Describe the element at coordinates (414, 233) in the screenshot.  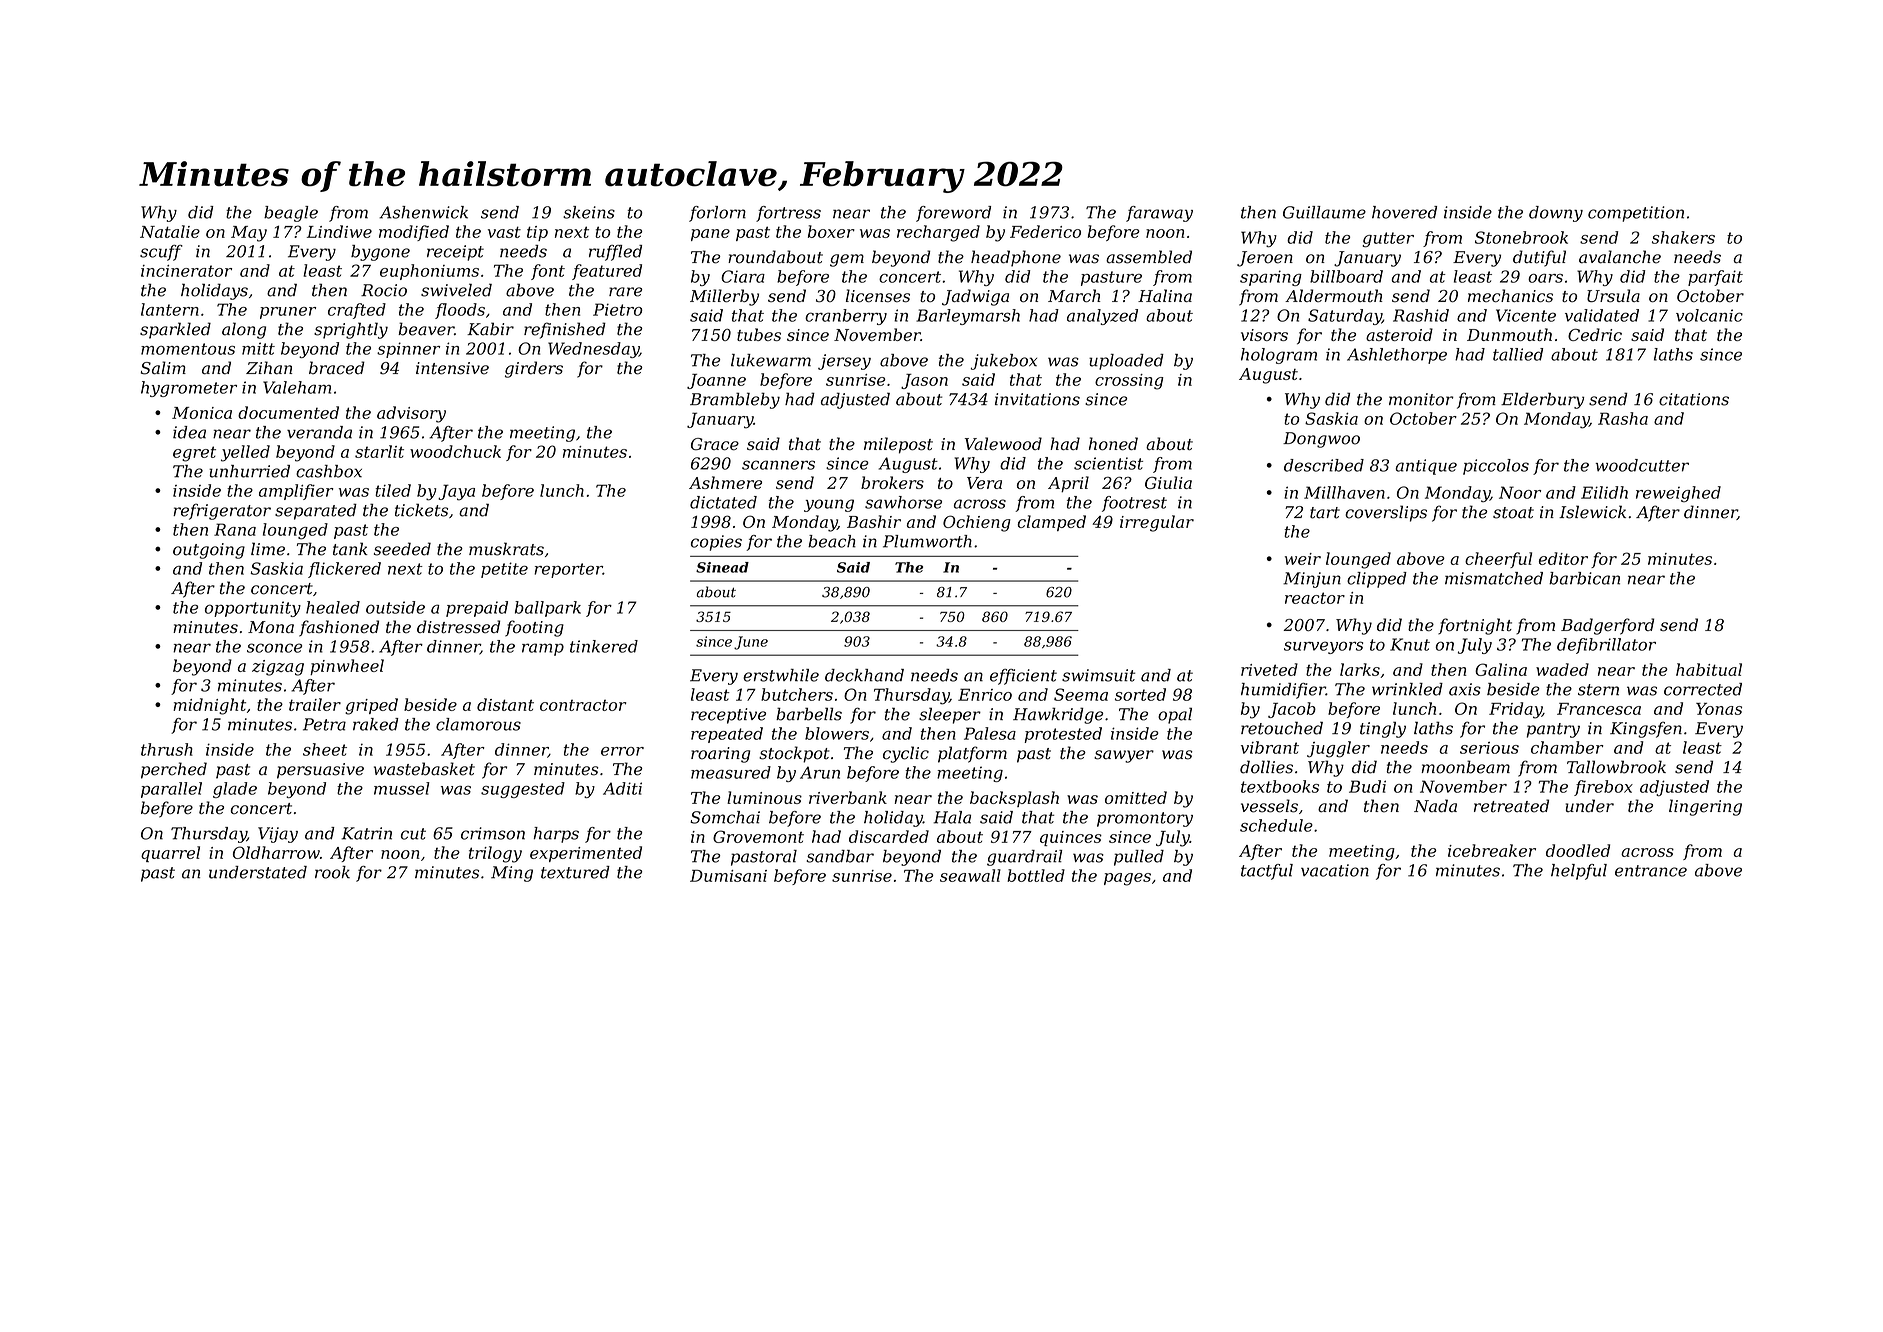
I see `modified` at that location.
